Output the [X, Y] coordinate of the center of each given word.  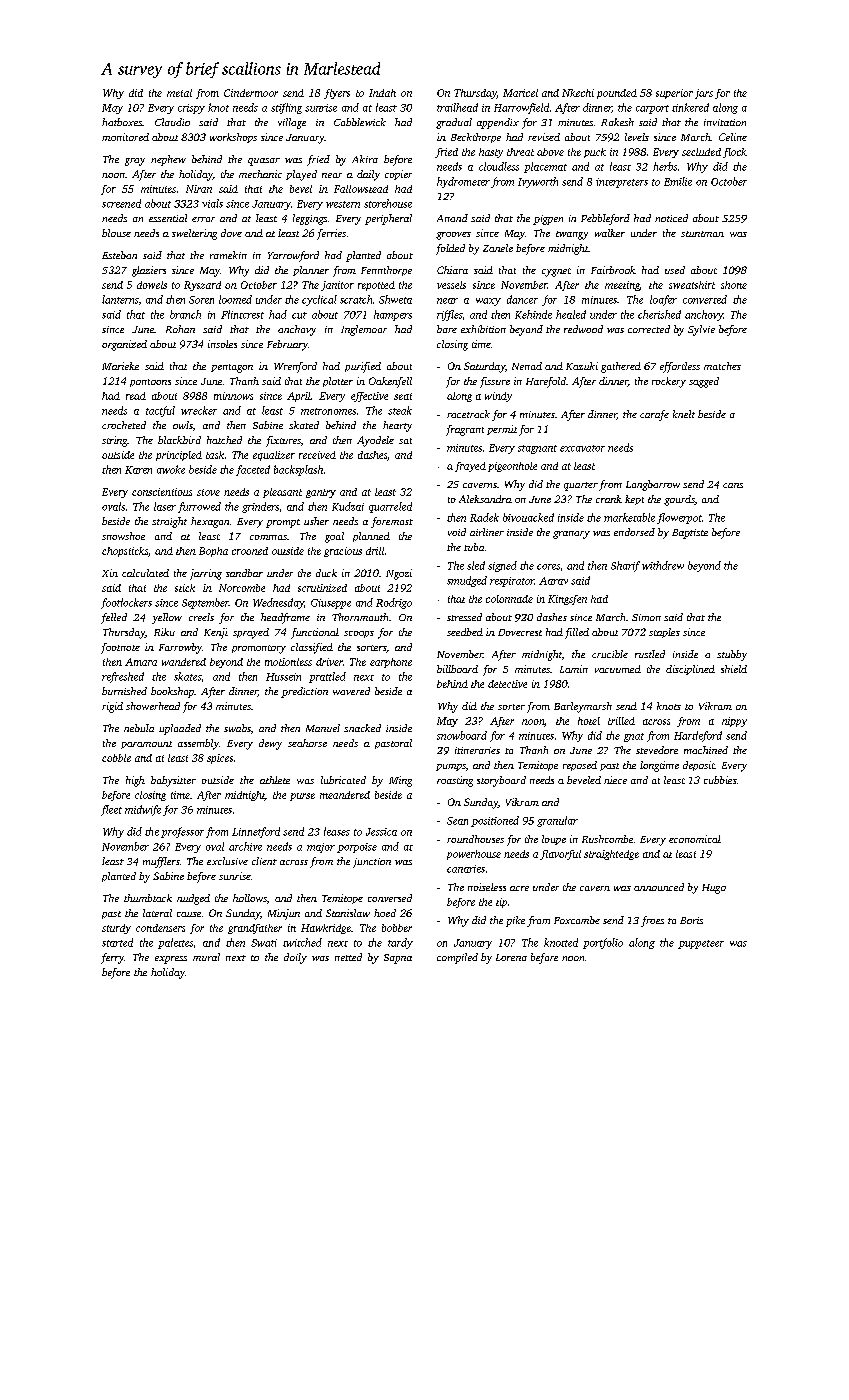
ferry [112, 958]
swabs [237, 728]
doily [295, 958]
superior [674, 94]
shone [734, 285]
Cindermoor [251, 93]
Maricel [520, 93]
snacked [362, 728]
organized [124, 345]
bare [447, 329]
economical [695, 839]
